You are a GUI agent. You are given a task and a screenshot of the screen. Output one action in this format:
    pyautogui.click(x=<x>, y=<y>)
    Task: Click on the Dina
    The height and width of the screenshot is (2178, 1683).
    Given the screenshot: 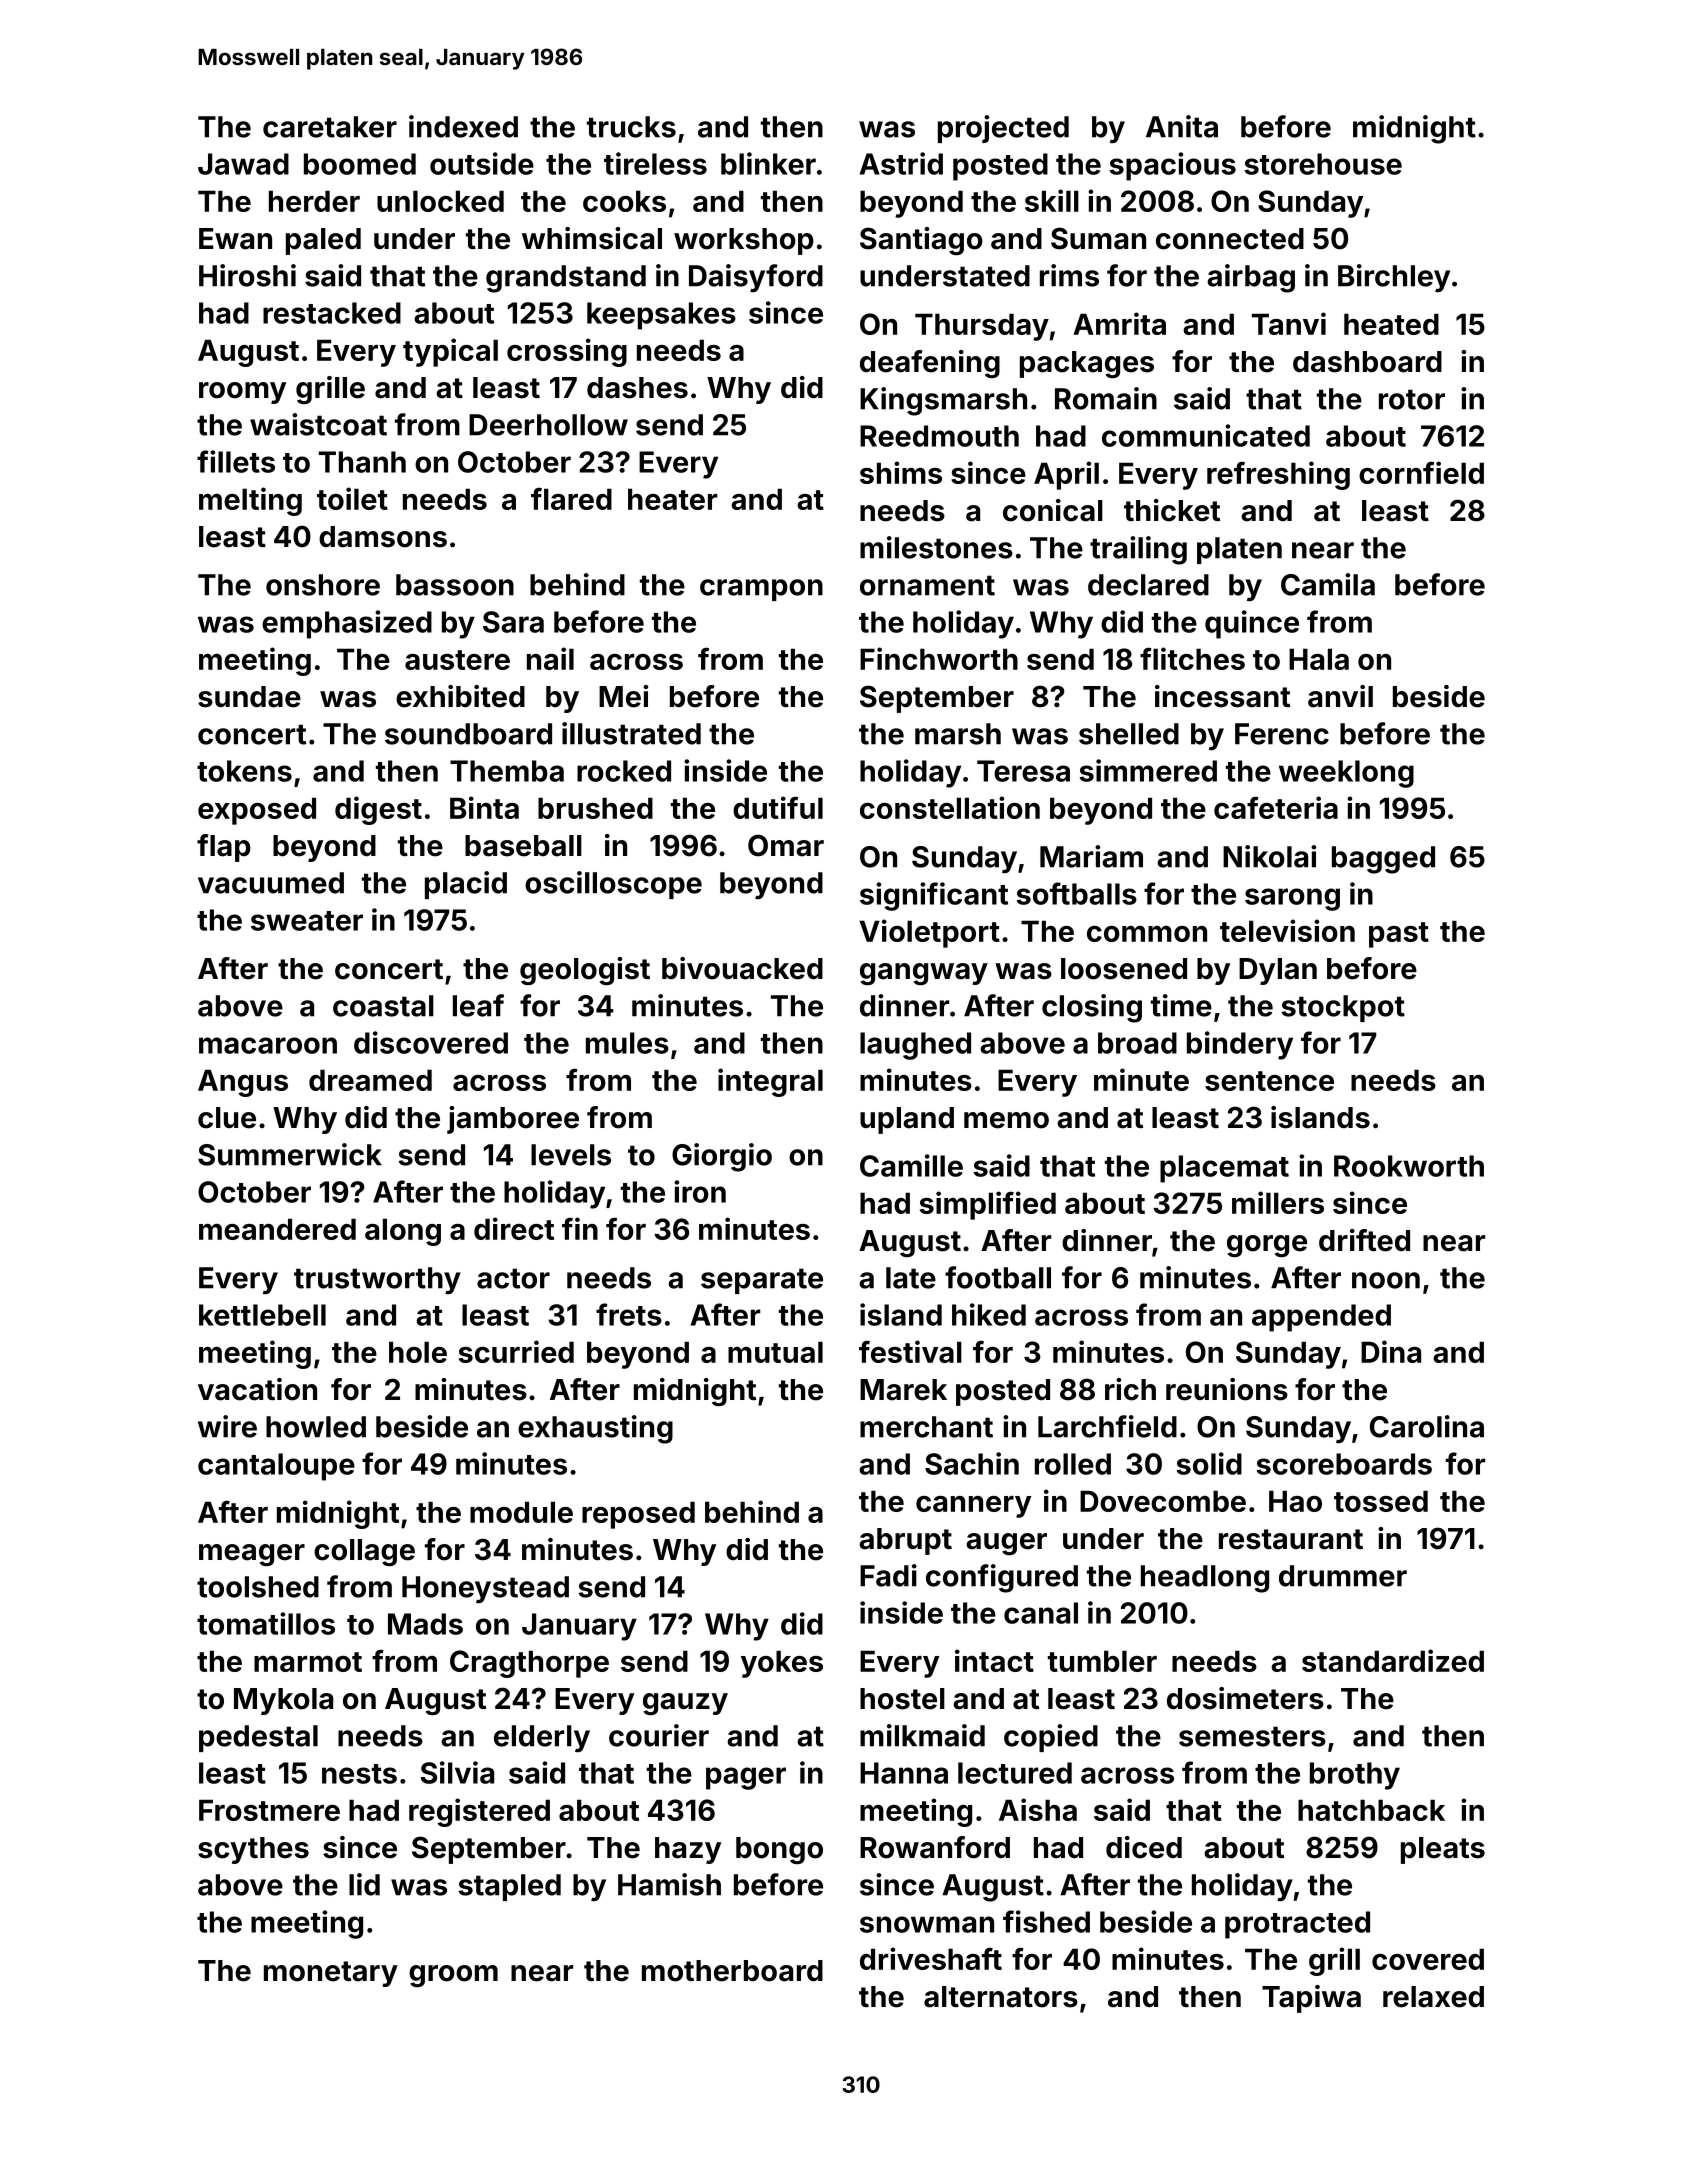 What is the action you would take?
    pyautogui.click(x=1391, y=1351)
